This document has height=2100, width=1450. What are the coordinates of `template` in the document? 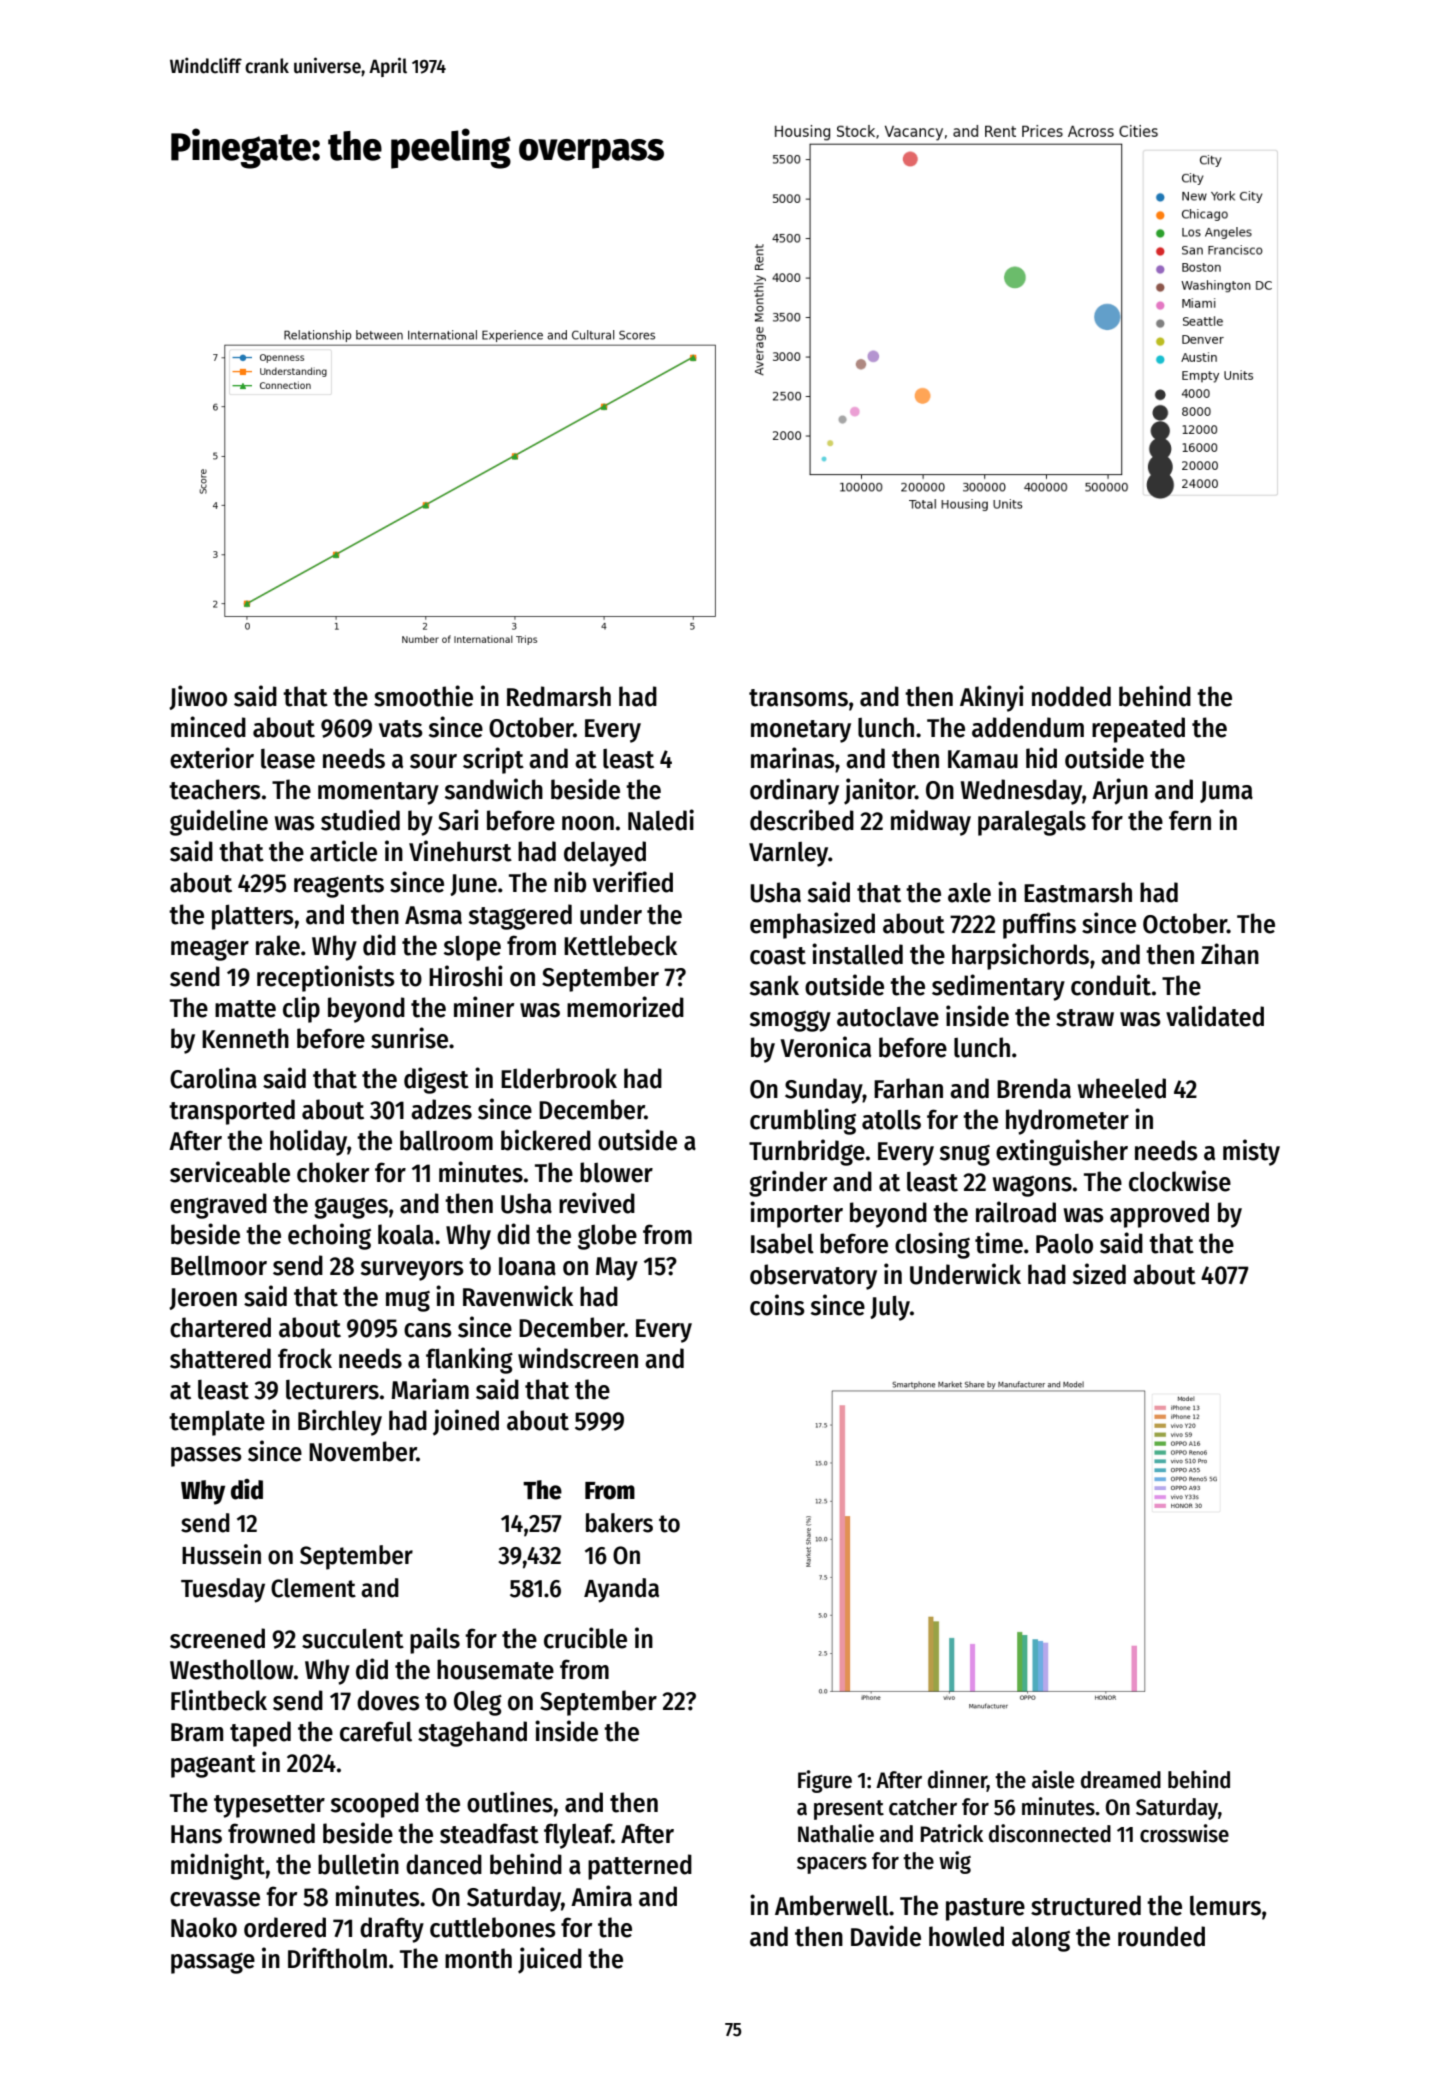 It's located at (217, 1423).
